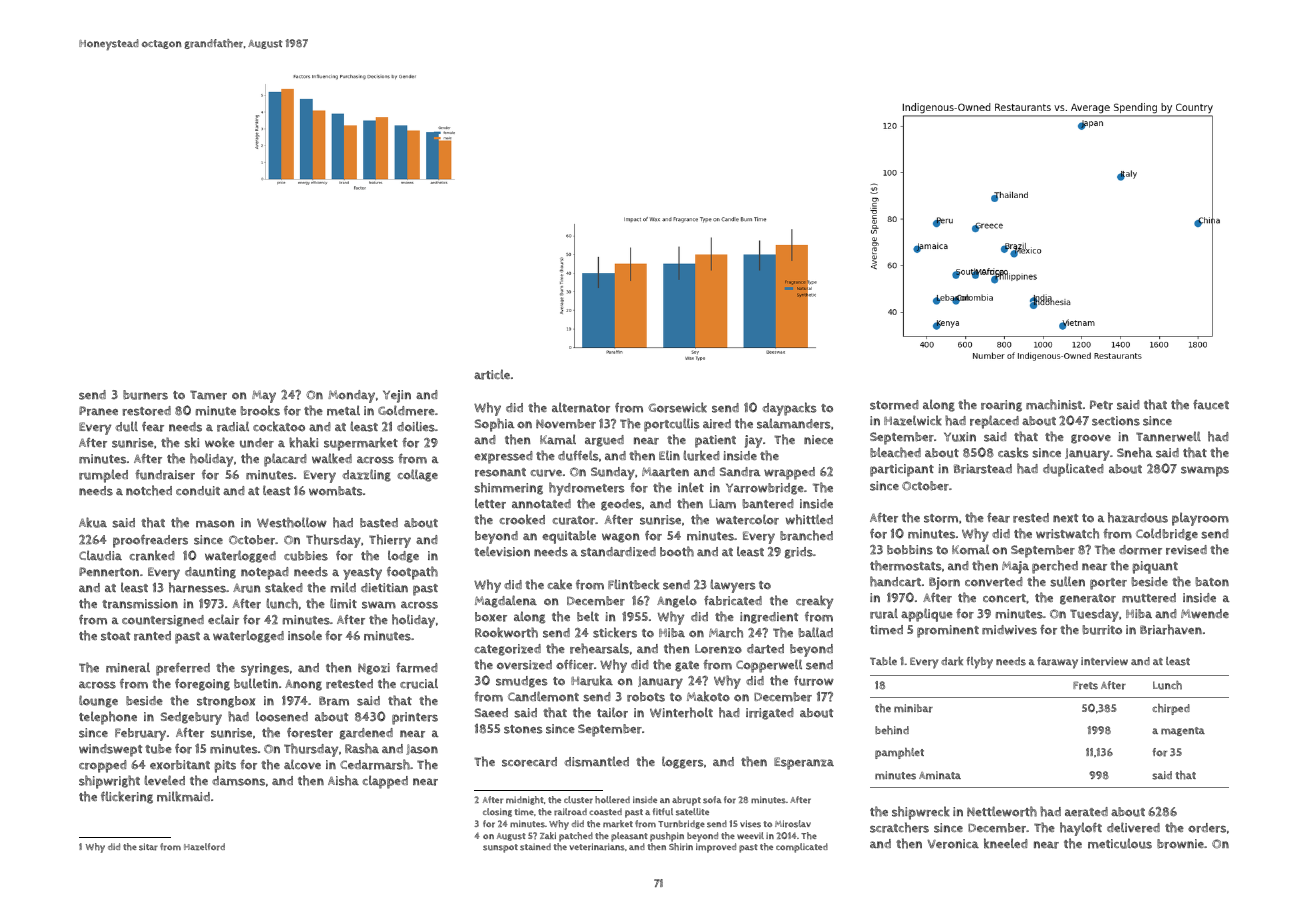 Image resolution: width=1308 pixels, height=924 pixels. Describe the element at coordinates (1171, 709) in the page. I see `chirped` at that location.
